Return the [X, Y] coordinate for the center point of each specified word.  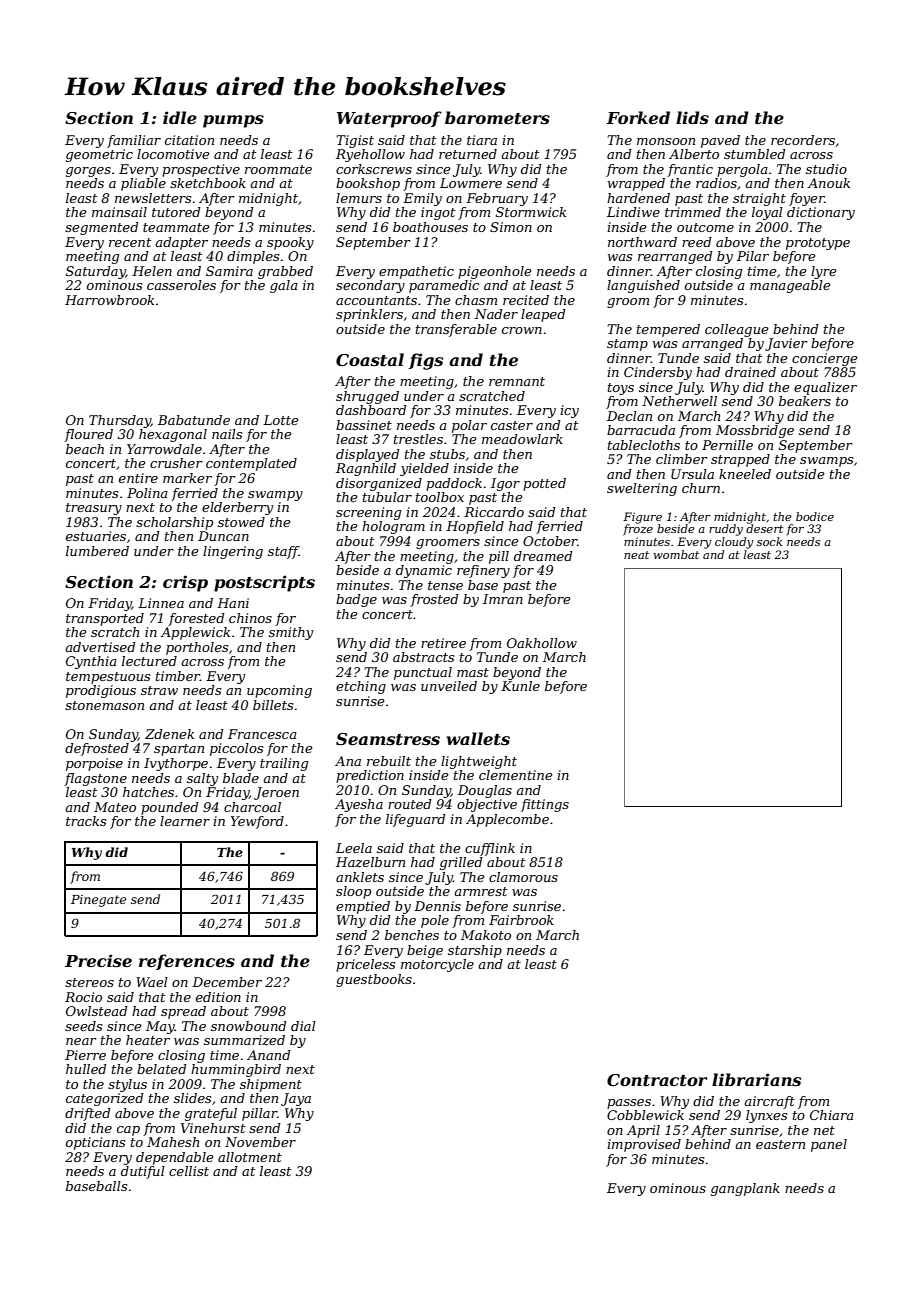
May [160, 1027]
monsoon [666, 141]
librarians [756, 1079]
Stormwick [531, 212]
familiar [134, 141]
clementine [516, 775]
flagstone [95, 779]
